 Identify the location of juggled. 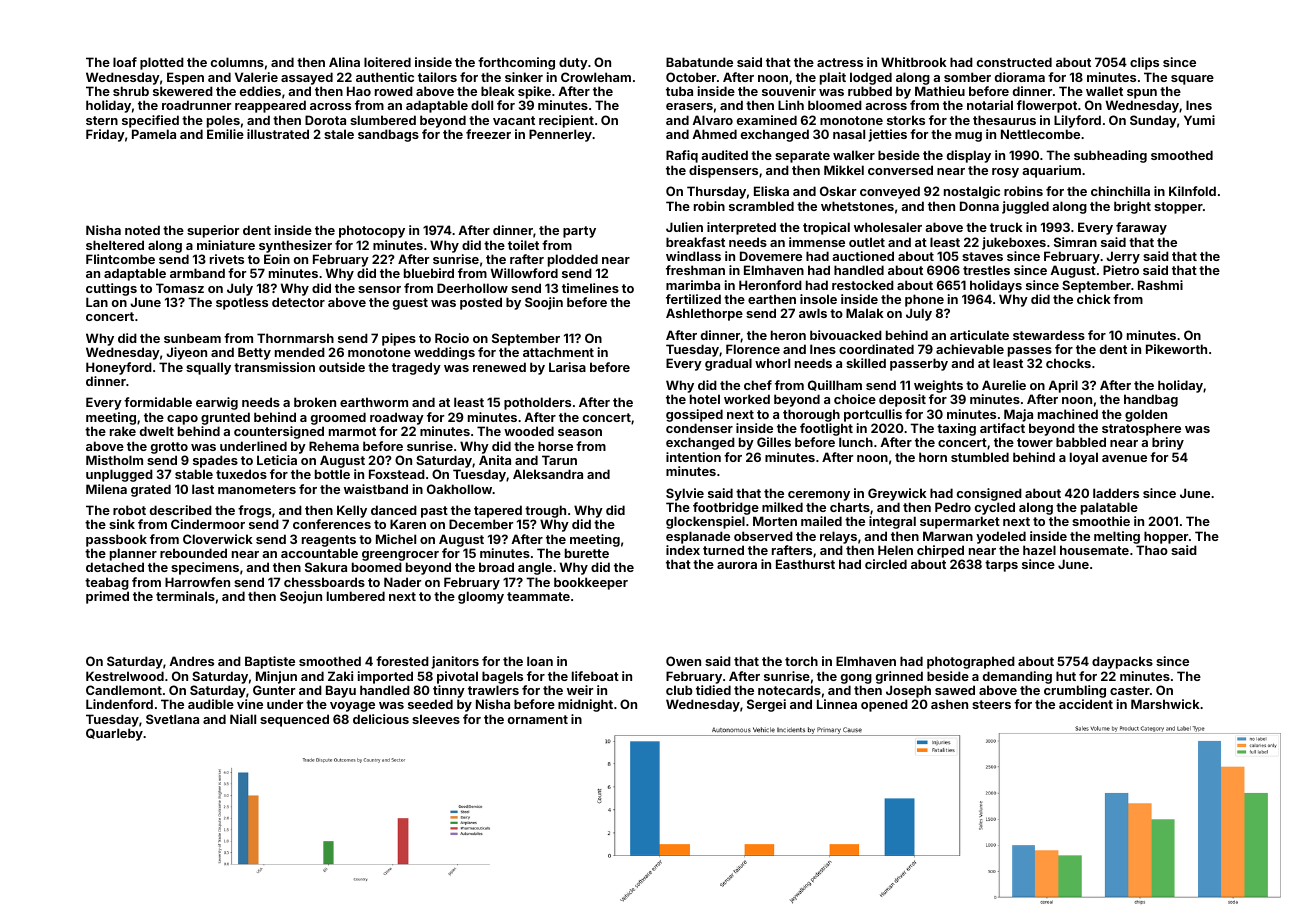
(1025, 207).
